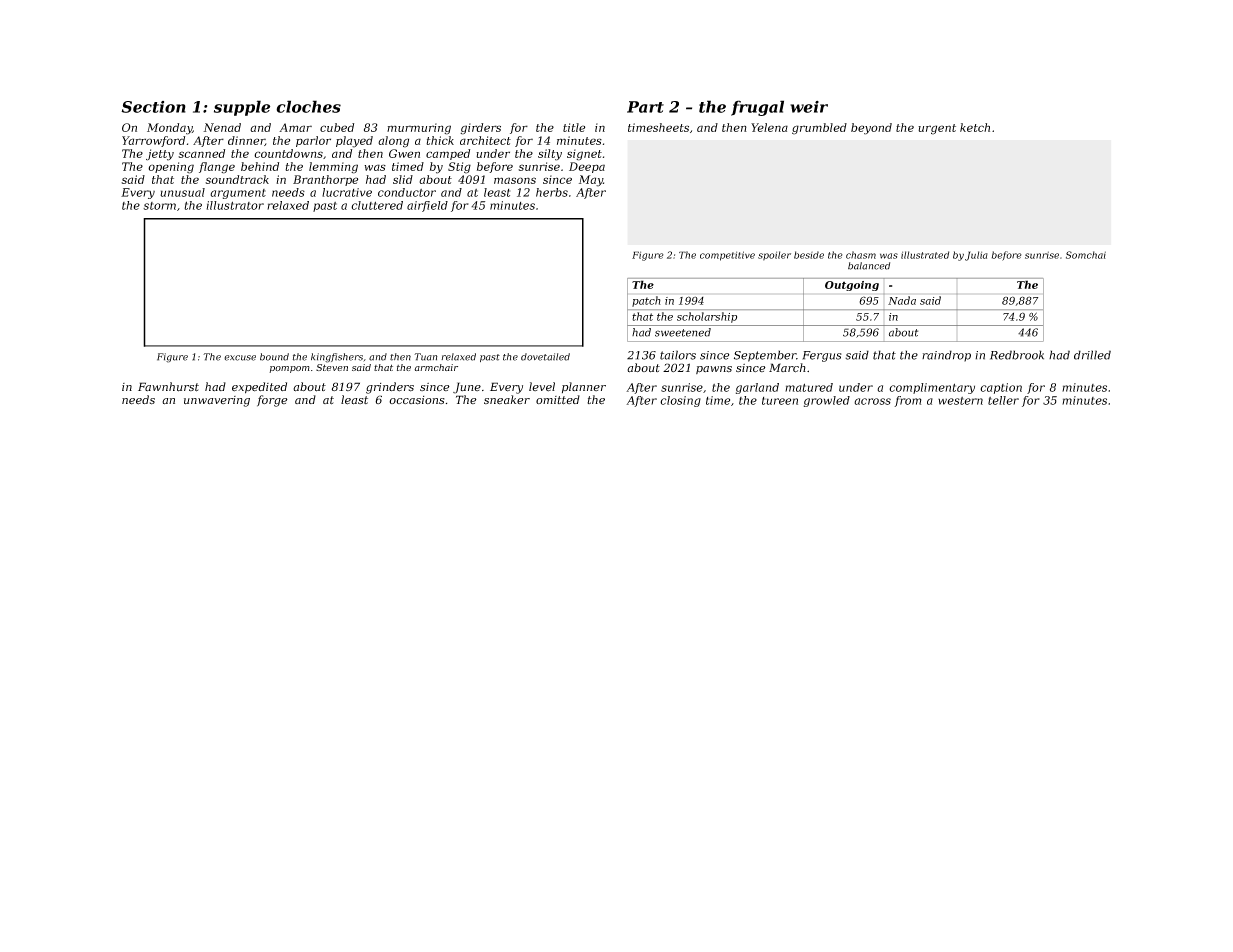  Describe the element at coordinates (822, 356) in the page. I see `Fergus` at that location.
